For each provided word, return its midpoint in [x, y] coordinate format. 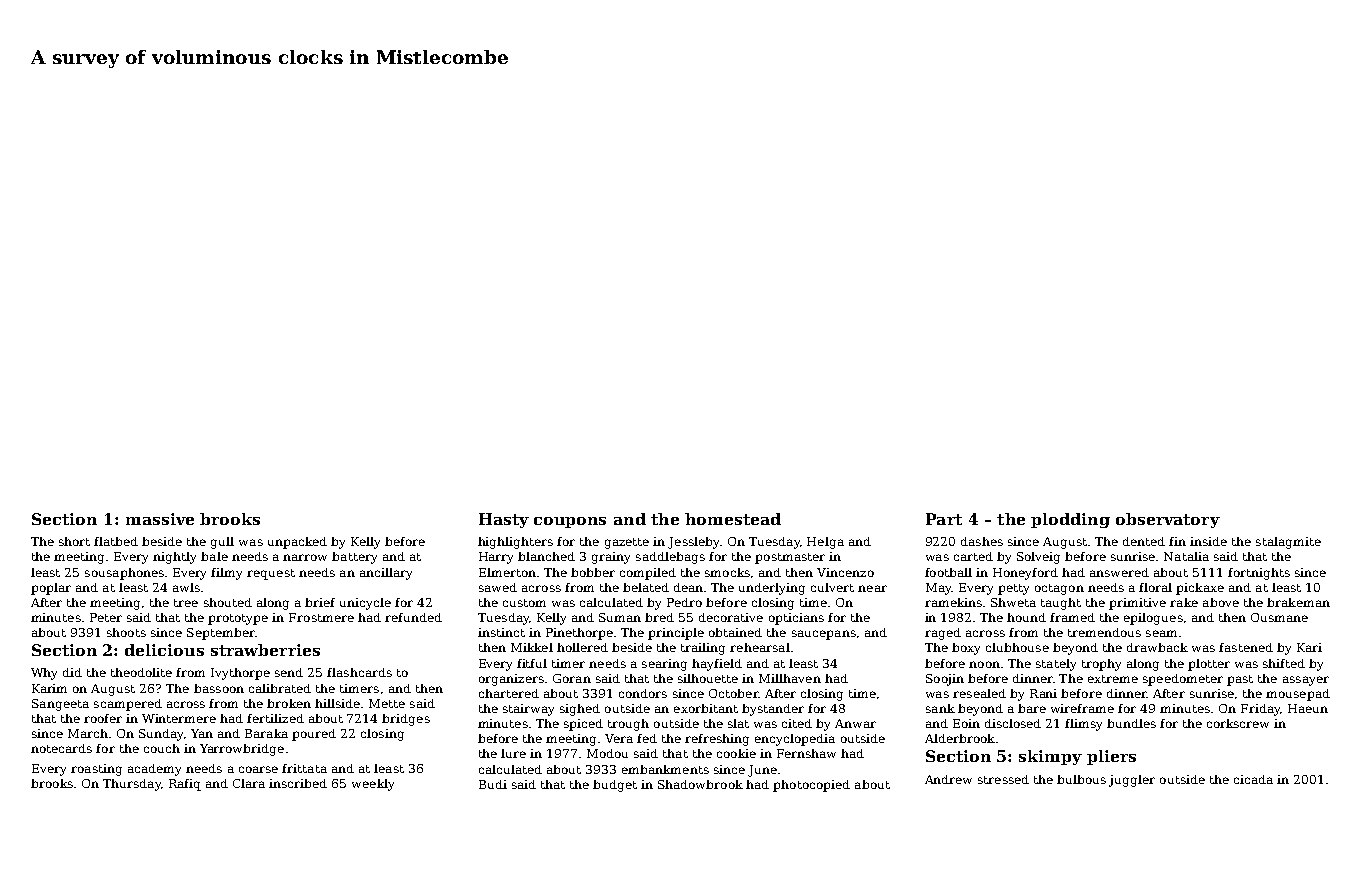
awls [186, 587]
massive [160, 519]
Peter [106, 617]
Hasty [504, 520]
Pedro [684, 602]
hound [1026, 617]
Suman [620, 617]
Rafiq [185, 785]
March [88, 733]
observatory [1168, 520]
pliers [1111, 757]
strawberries [265, 650]
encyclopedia [795, 740]
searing [664, 665]
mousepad [1298, 695]
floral [1155, 587]
